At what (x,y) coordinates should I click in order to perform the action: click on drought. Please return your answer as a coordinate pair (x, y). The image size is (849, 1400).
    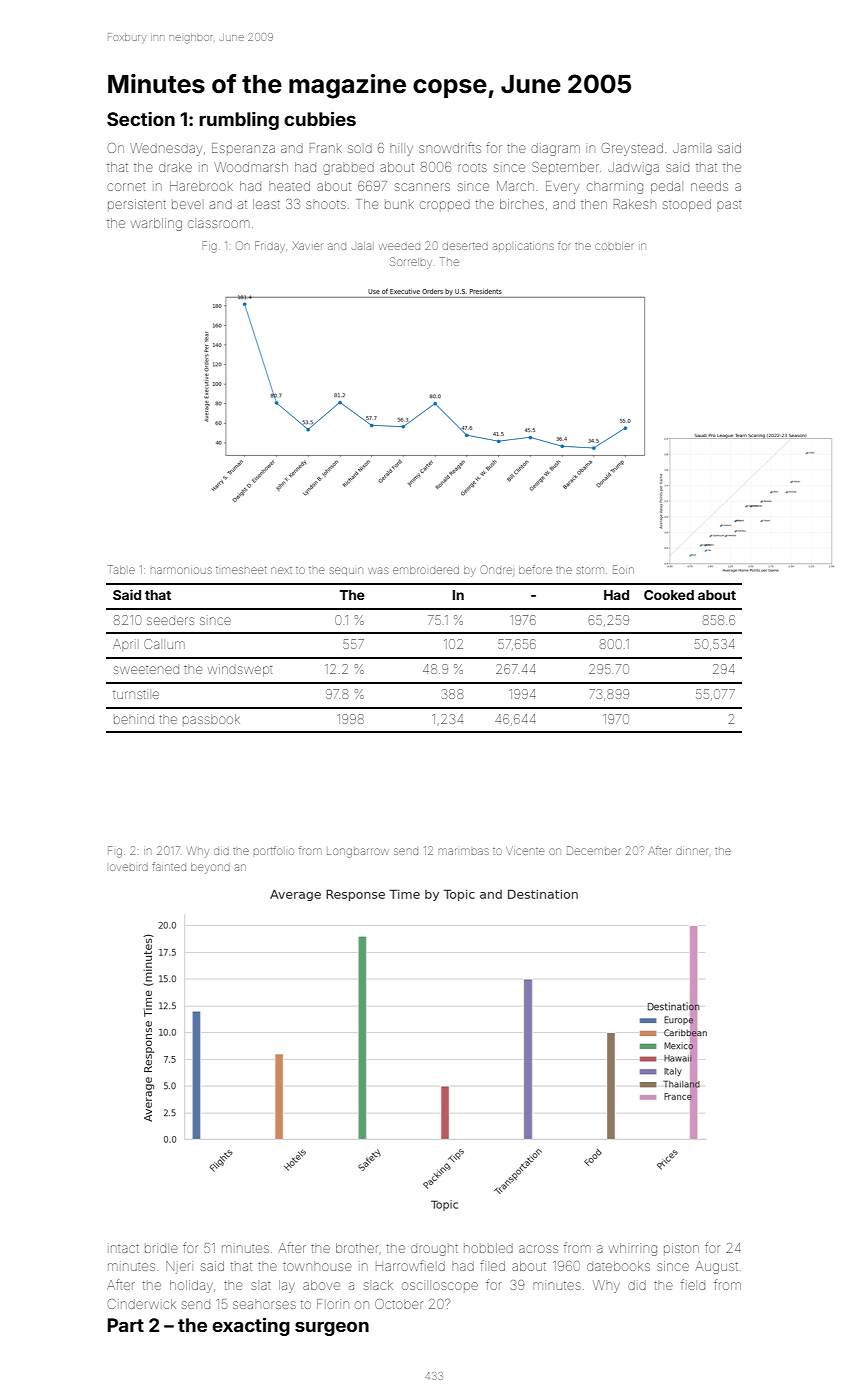
    Looking at the image, I should click on (434, 1250).
